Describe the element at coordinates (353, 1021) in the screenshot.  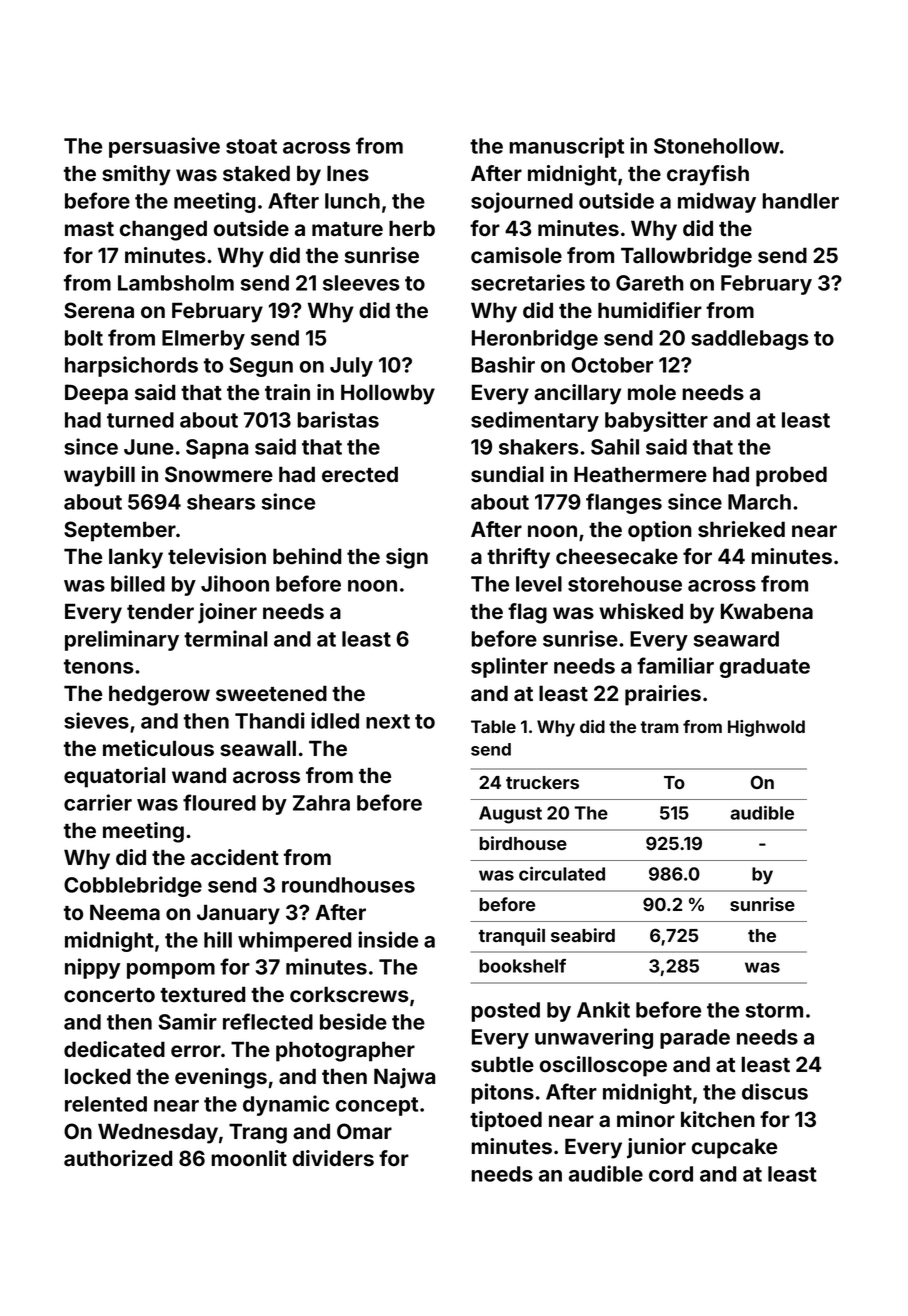
I see `beside` at that location.
